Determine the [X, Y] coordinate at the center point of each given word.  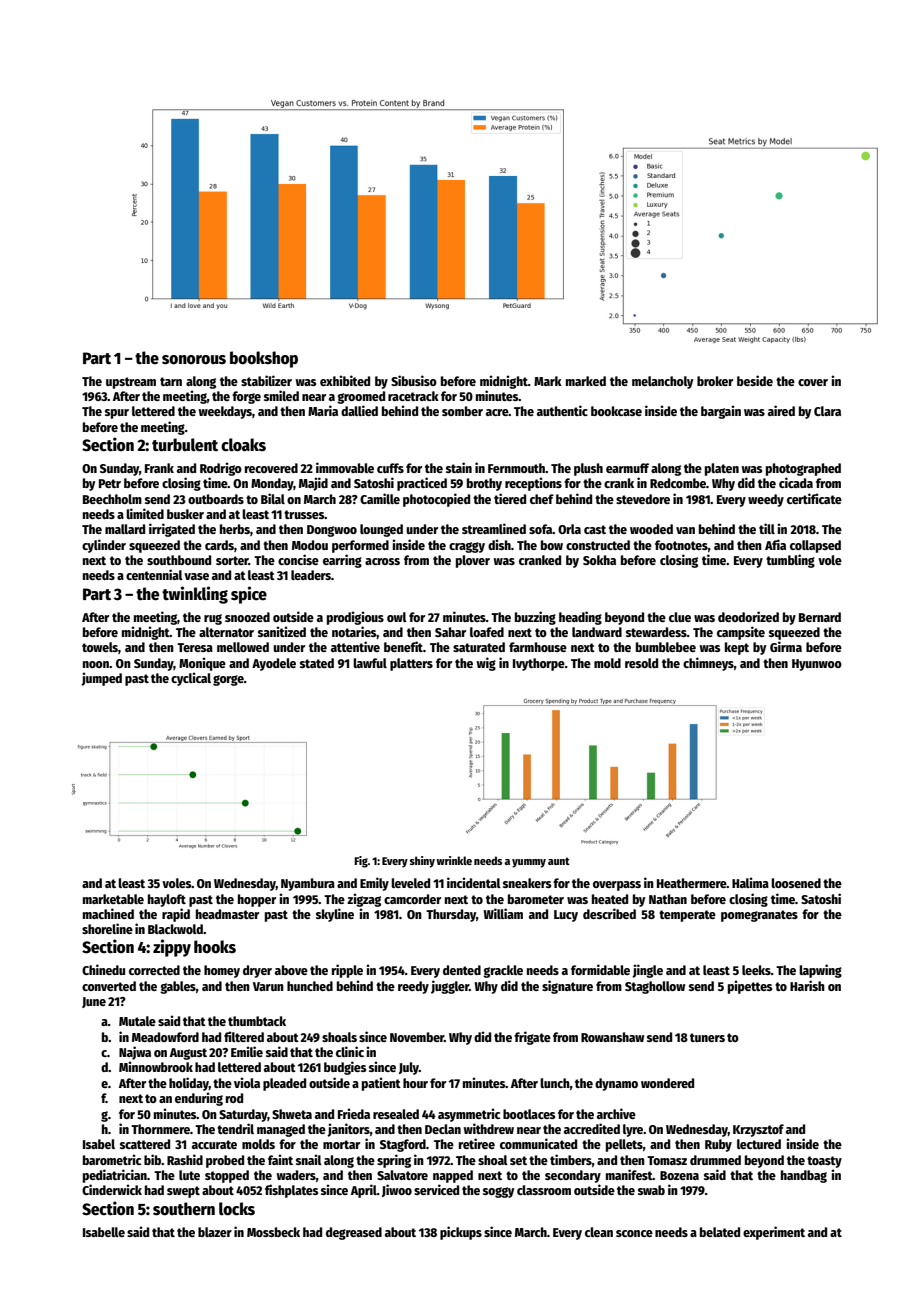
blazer [215, 1232]
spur [117, 414]
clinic [350, 1051]
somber [462, 411]
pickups [461, 1233]
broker [715, 381]
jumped [101, 679]
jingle [647, 971]
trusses [304, 514]
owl [397, 617]
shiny [422, 862]
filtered [244, 1036]
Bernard [820, 617]
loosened [796, 883]
